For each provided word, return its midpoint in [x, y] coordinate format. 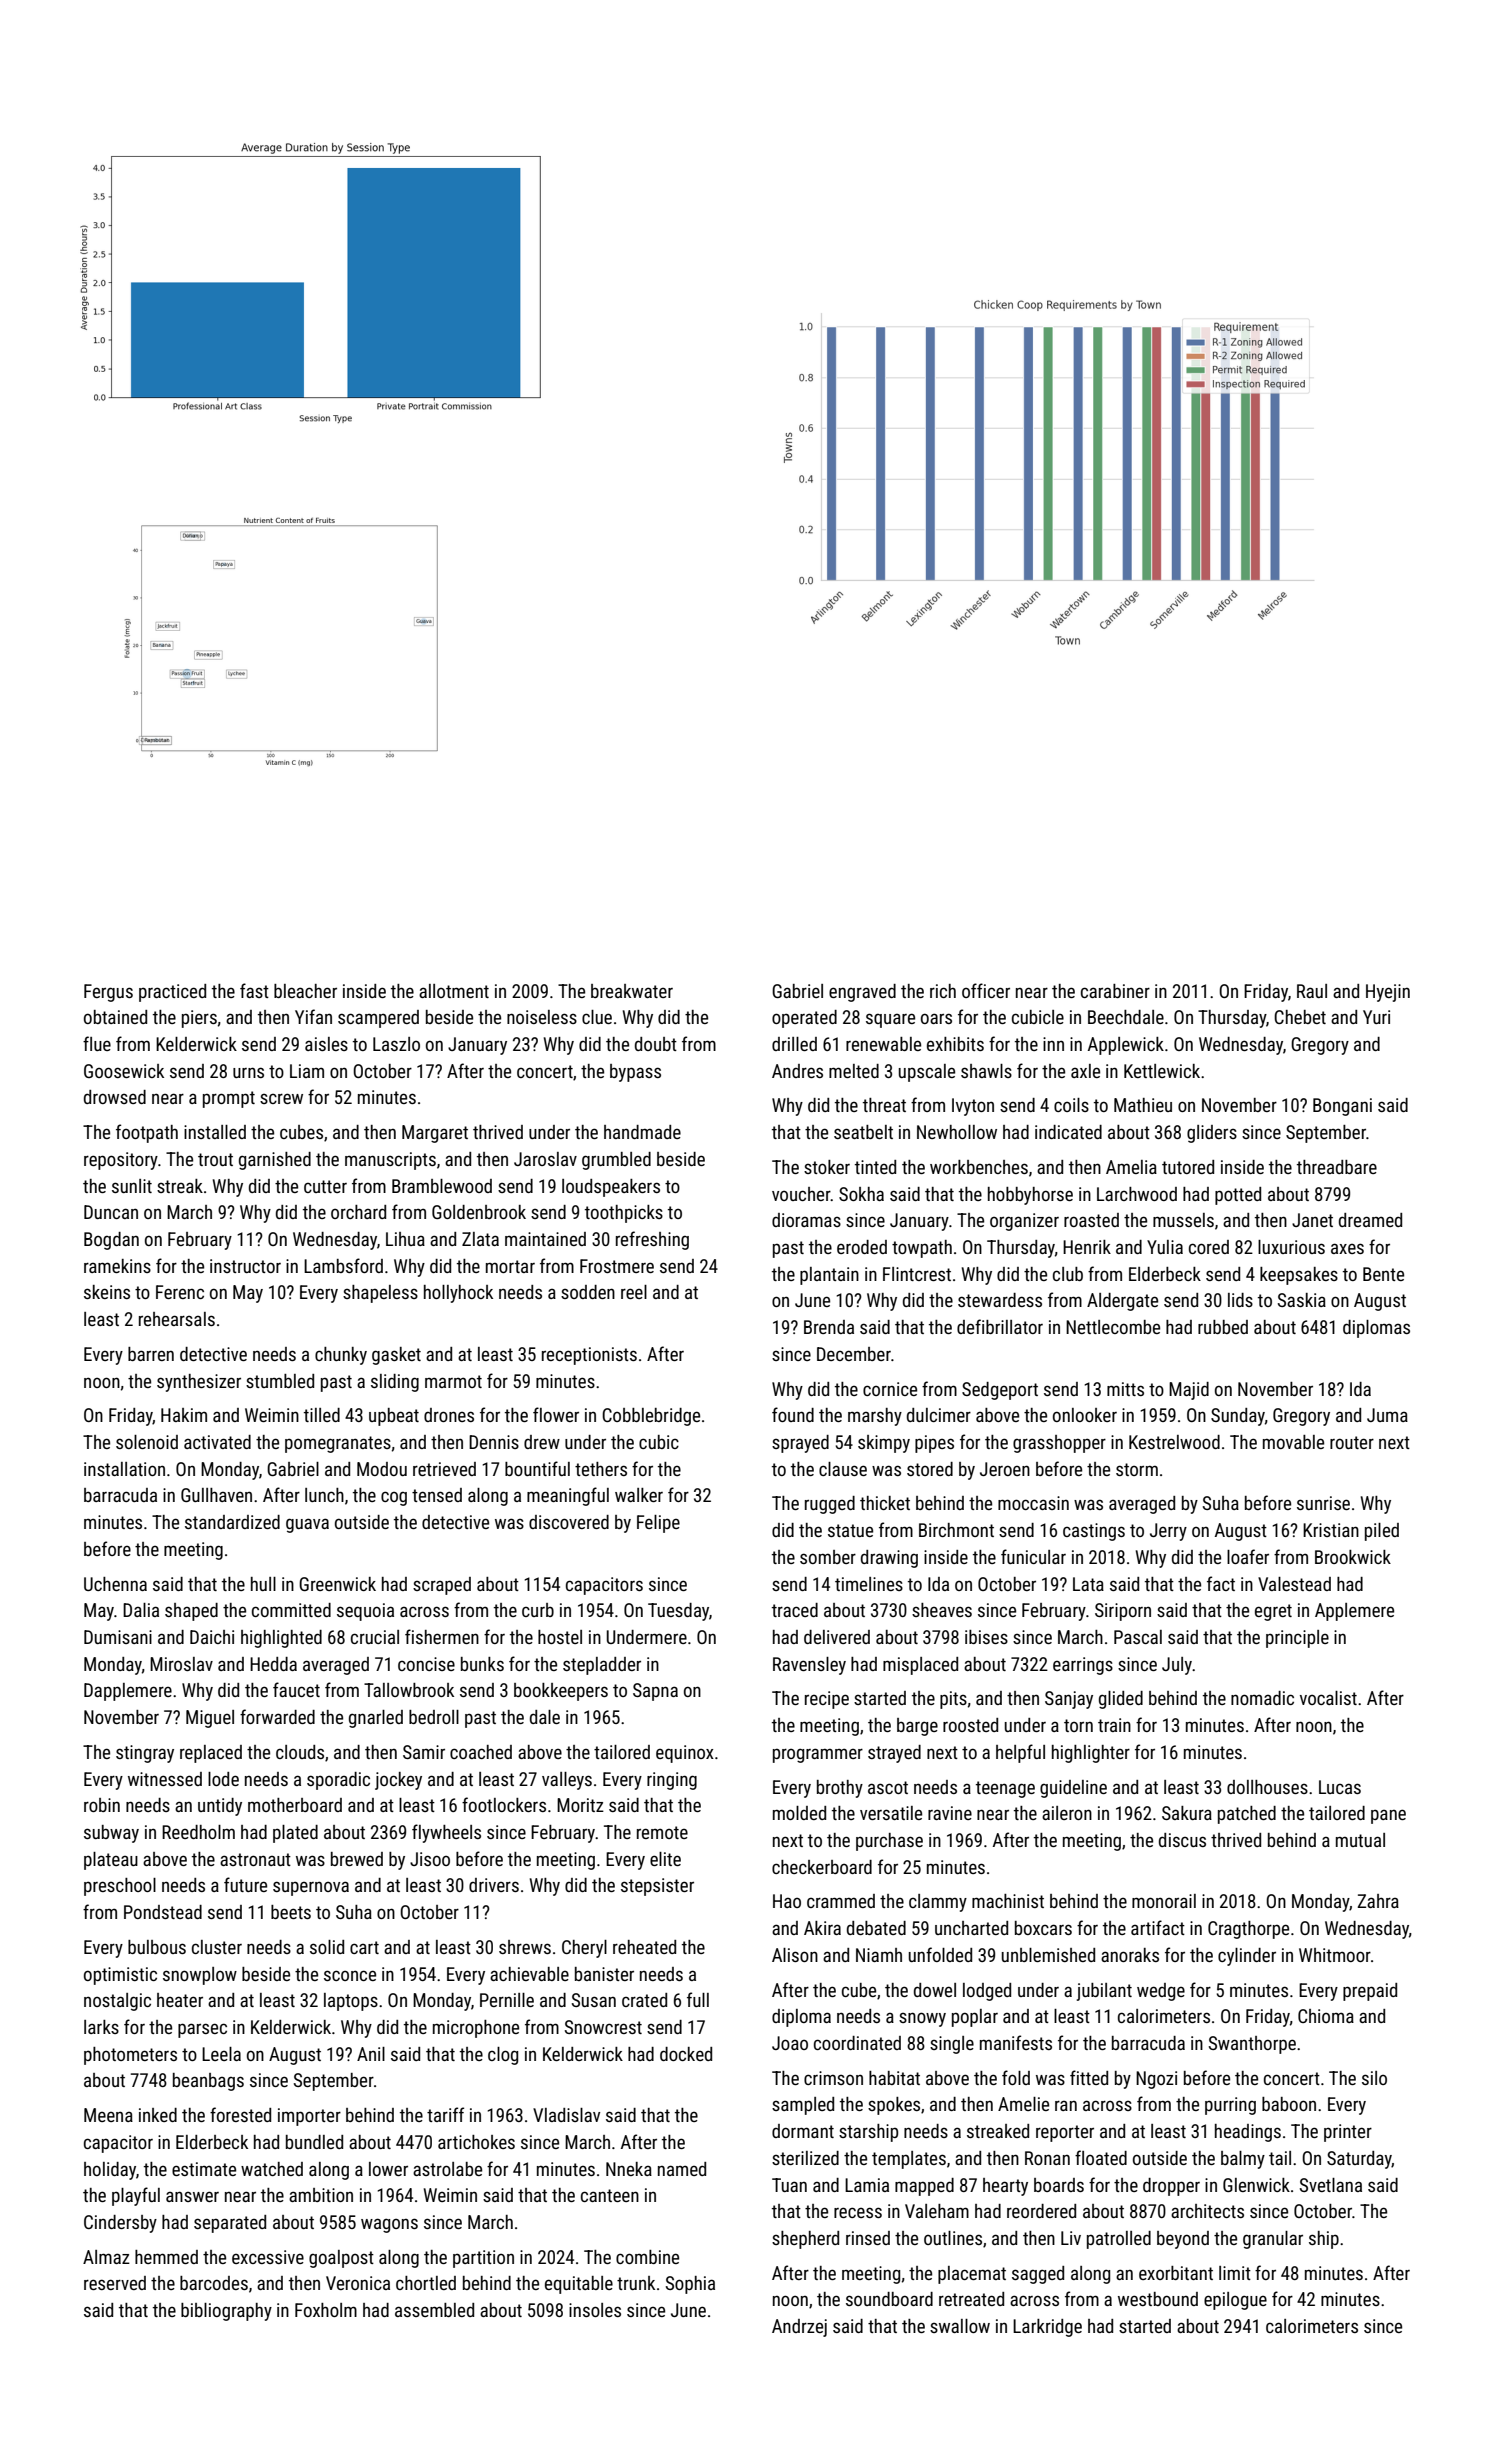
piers [199, 1019]
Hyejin [1388, 993]
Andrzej [799, 2328]
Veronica [358, 2283]
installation [124, 1469]
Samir [424, 1752]
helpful [1020, 1753]
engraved [862, 993]
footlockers [504, 1804]
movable [1293, 1442]
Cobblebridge [651, 1417]
